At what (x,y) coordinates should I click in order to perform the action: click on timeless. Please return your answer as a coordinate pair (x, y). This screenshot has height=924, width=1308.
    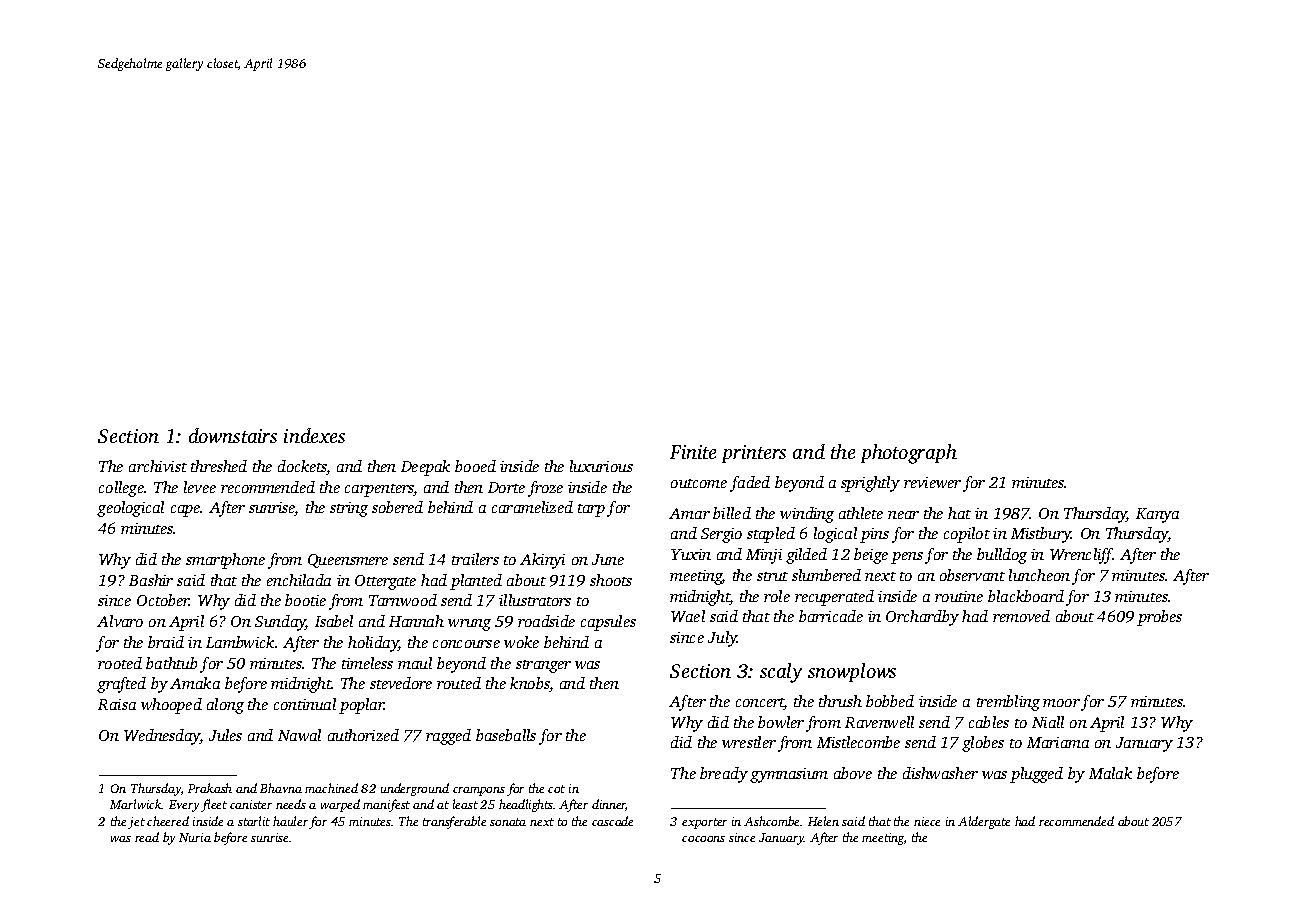
    Looking at the image, I should click on (367, 663).
